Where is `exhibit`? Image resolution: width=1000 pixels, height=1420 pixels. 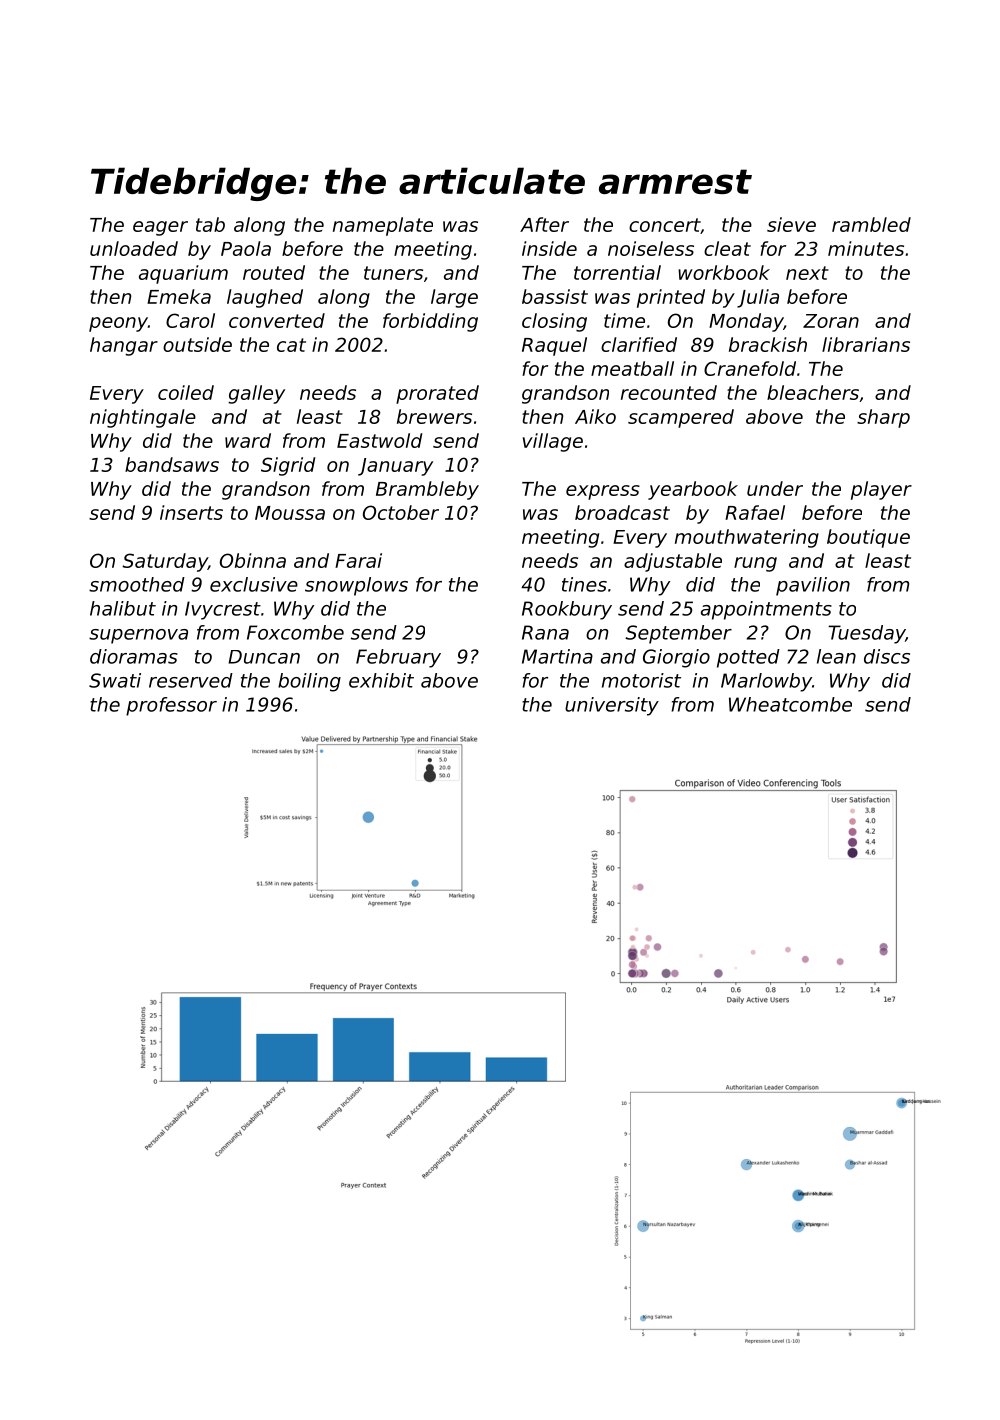
exhibit is located at coordinates (381, 680).
